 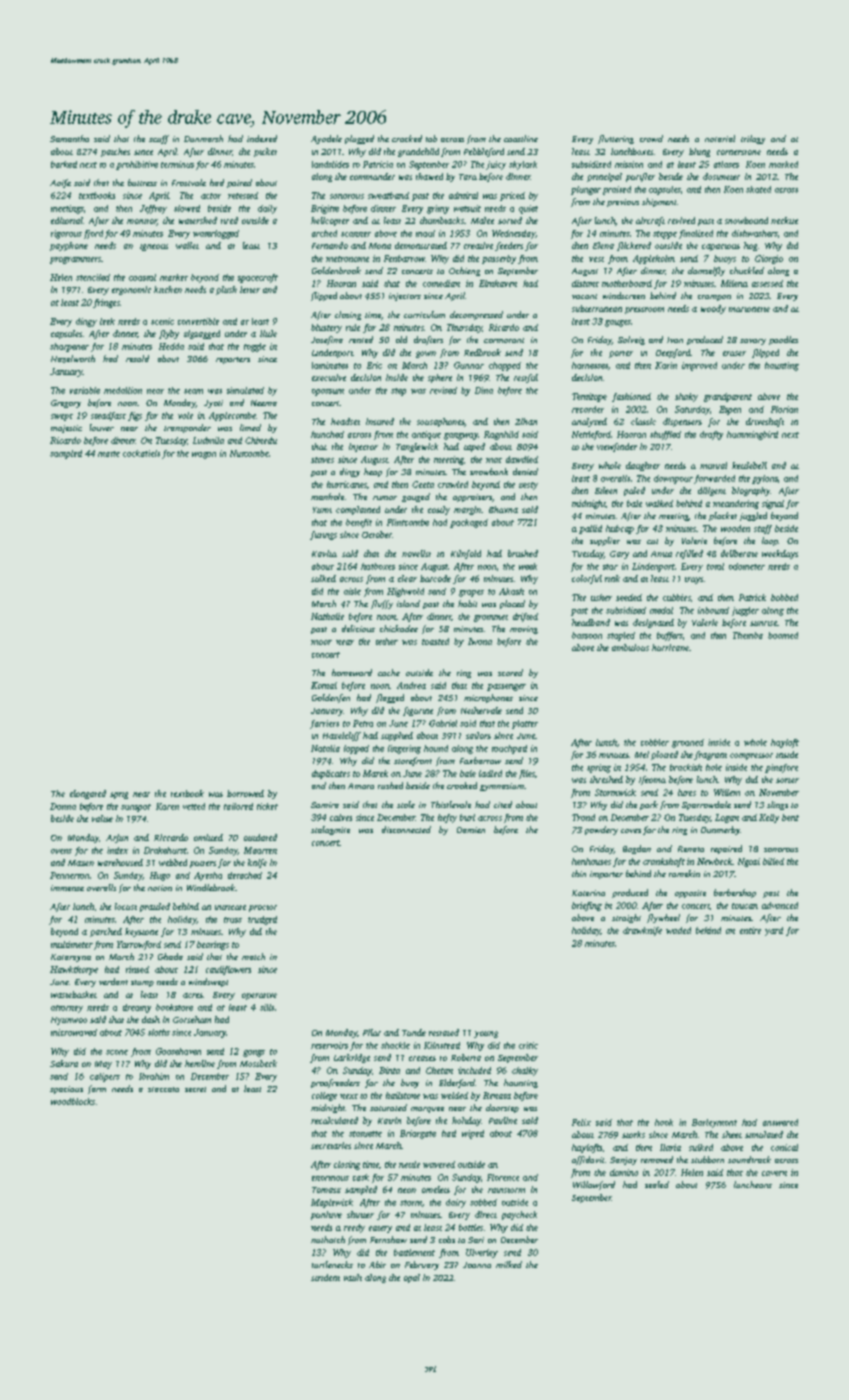 What do you see at coordinates (784, 409) in the screenshot?
I see `Florian` at bounding box center [784, 409].
